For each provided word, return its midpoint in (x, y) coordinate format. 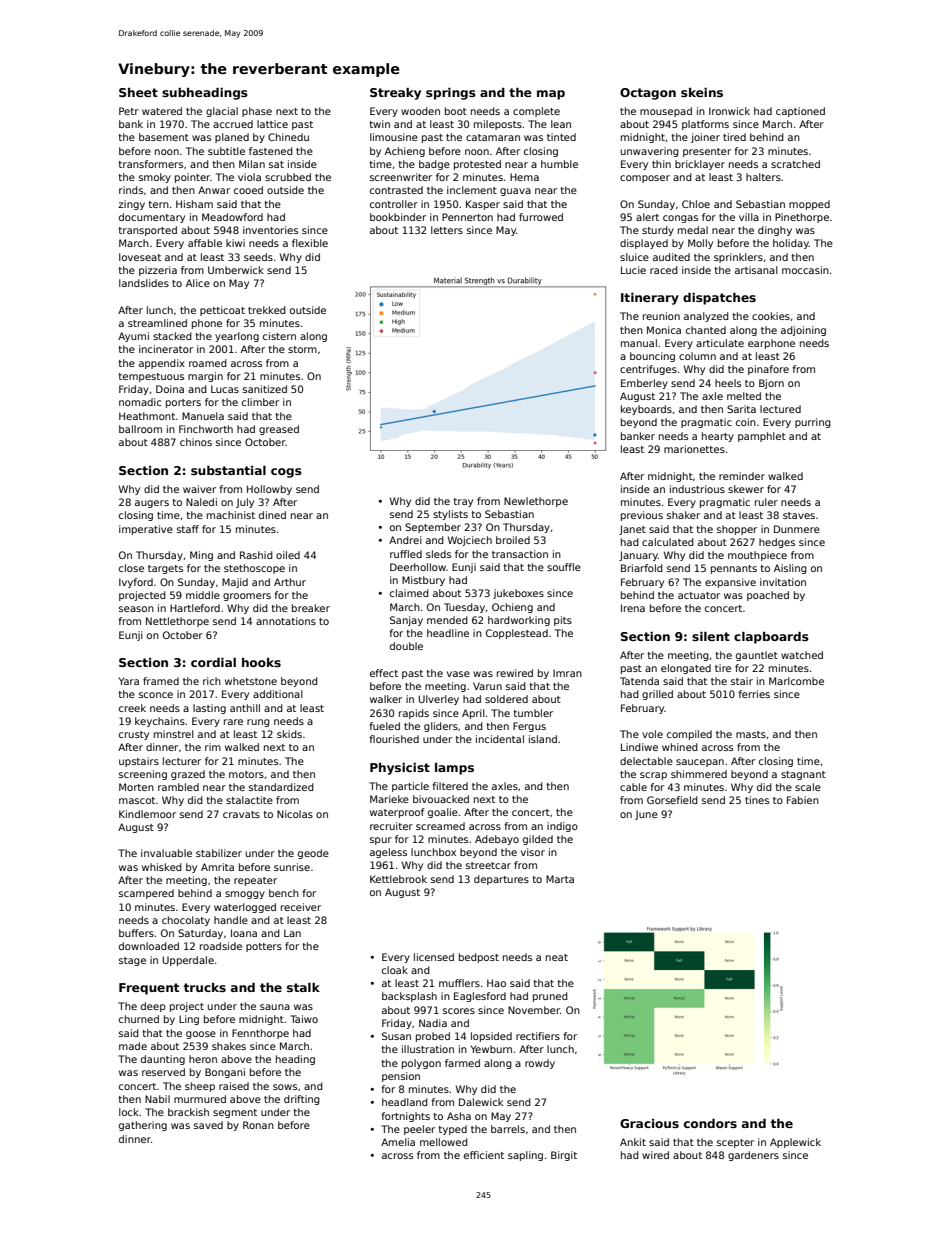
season (136, 609)
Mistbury (423, 581)
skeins (702, 92)
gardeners (753, 1156)
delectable (646, 761)
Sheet (138, 92)
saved (208, 1125)
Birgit (564, 1156)
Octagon (648, 94)
